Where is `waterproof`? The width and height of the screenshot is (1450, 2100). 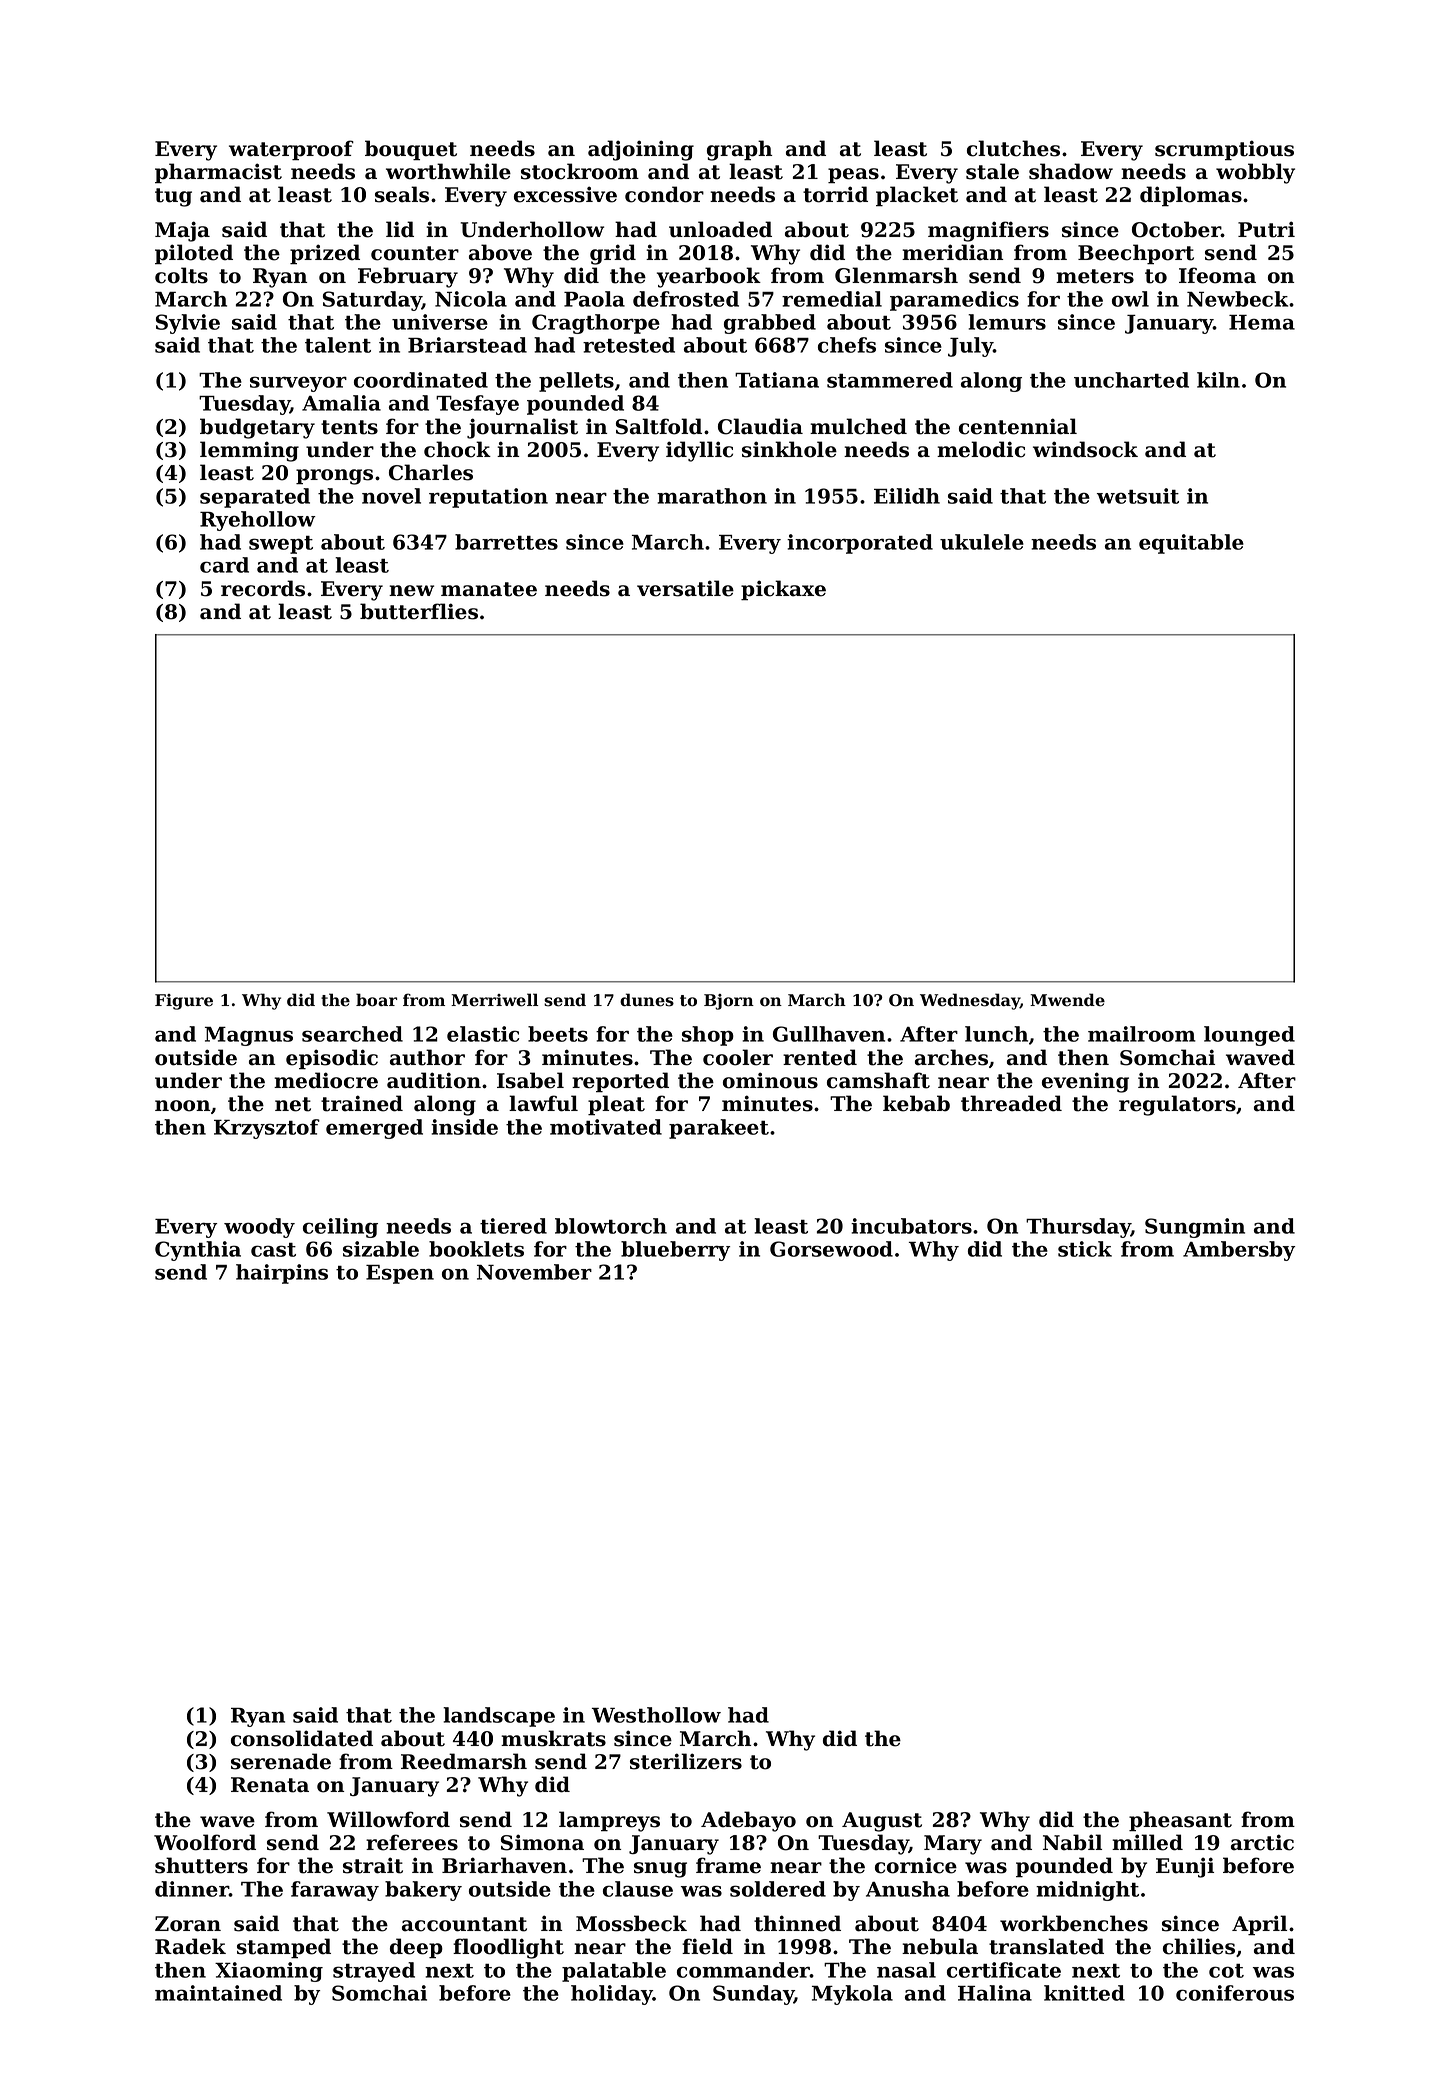
waterproof is located at coordinates (291, 150).
